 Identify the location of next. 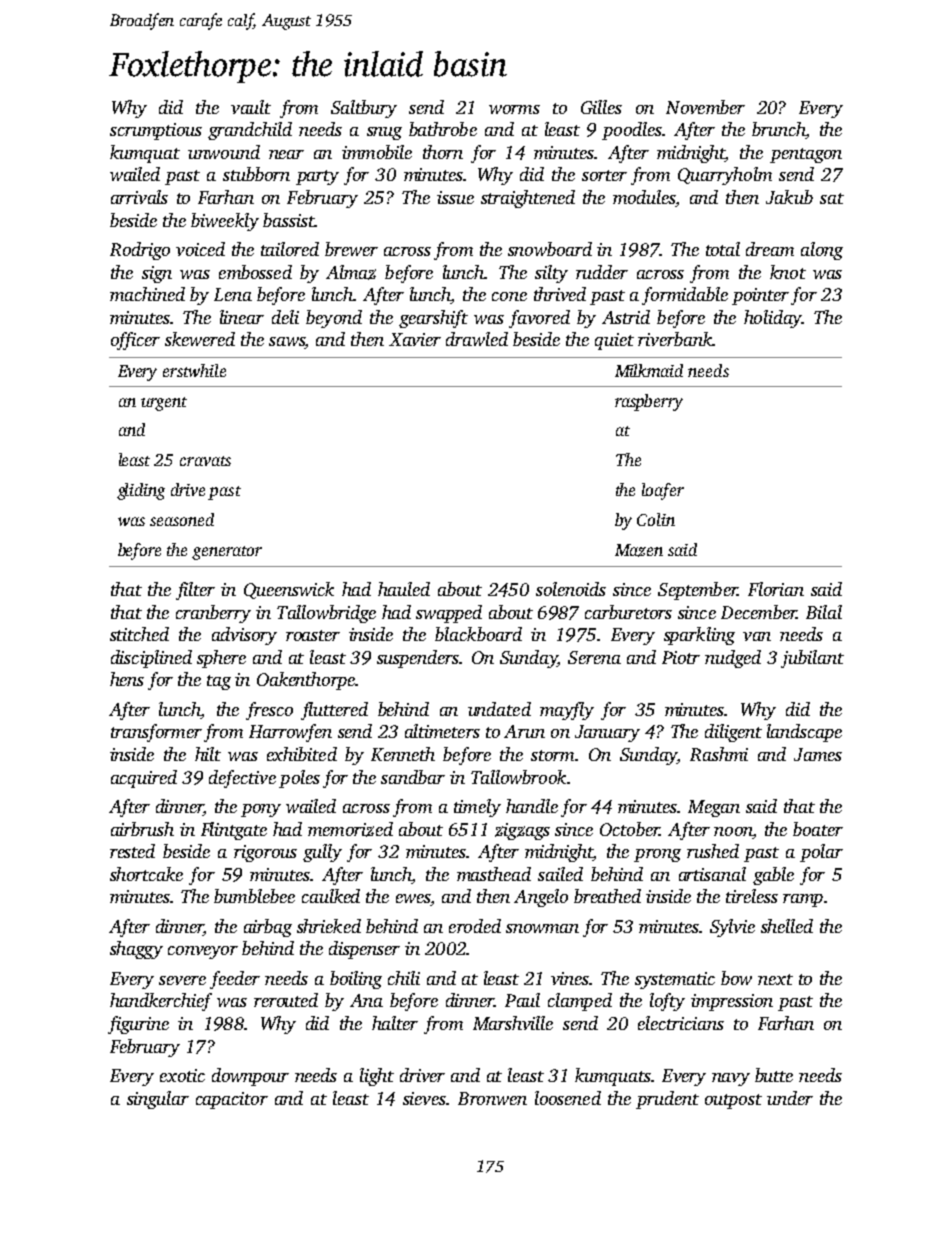
(775, 979).
